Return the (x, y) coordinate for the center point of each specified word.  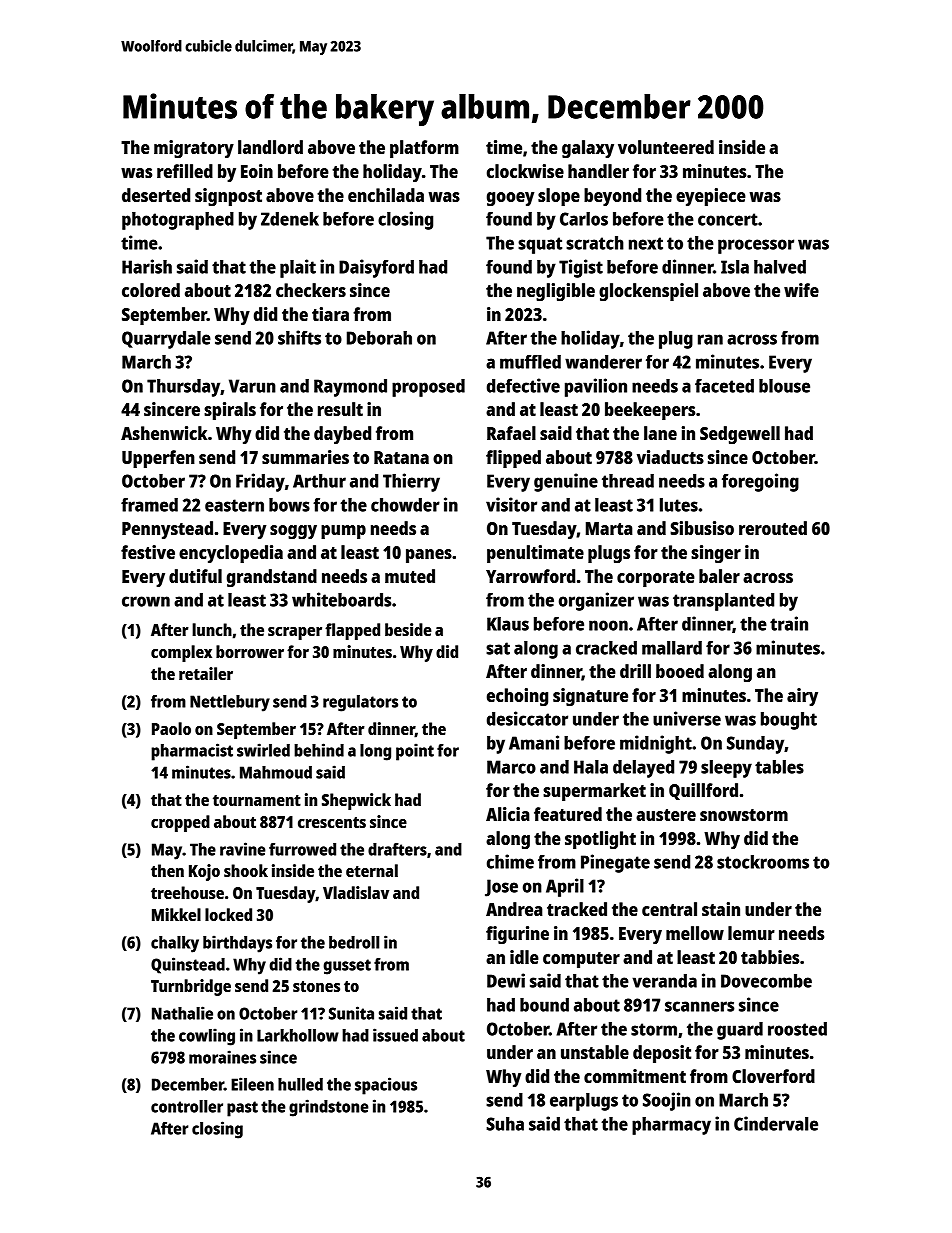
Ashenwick (164, 433)
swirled (263, 750)
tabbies (770, 957)
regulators (360, 703)
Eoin (257, 171)
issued (395, 1035)
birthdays (237, 944)
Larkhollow (298, 1035)
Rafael (511, 433)
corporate (656, 579)
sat (498, 648)
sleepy (726, 769)
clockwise (525, 171)
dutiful (195, 576)
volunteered (666, 147)
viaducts (670, 457)
